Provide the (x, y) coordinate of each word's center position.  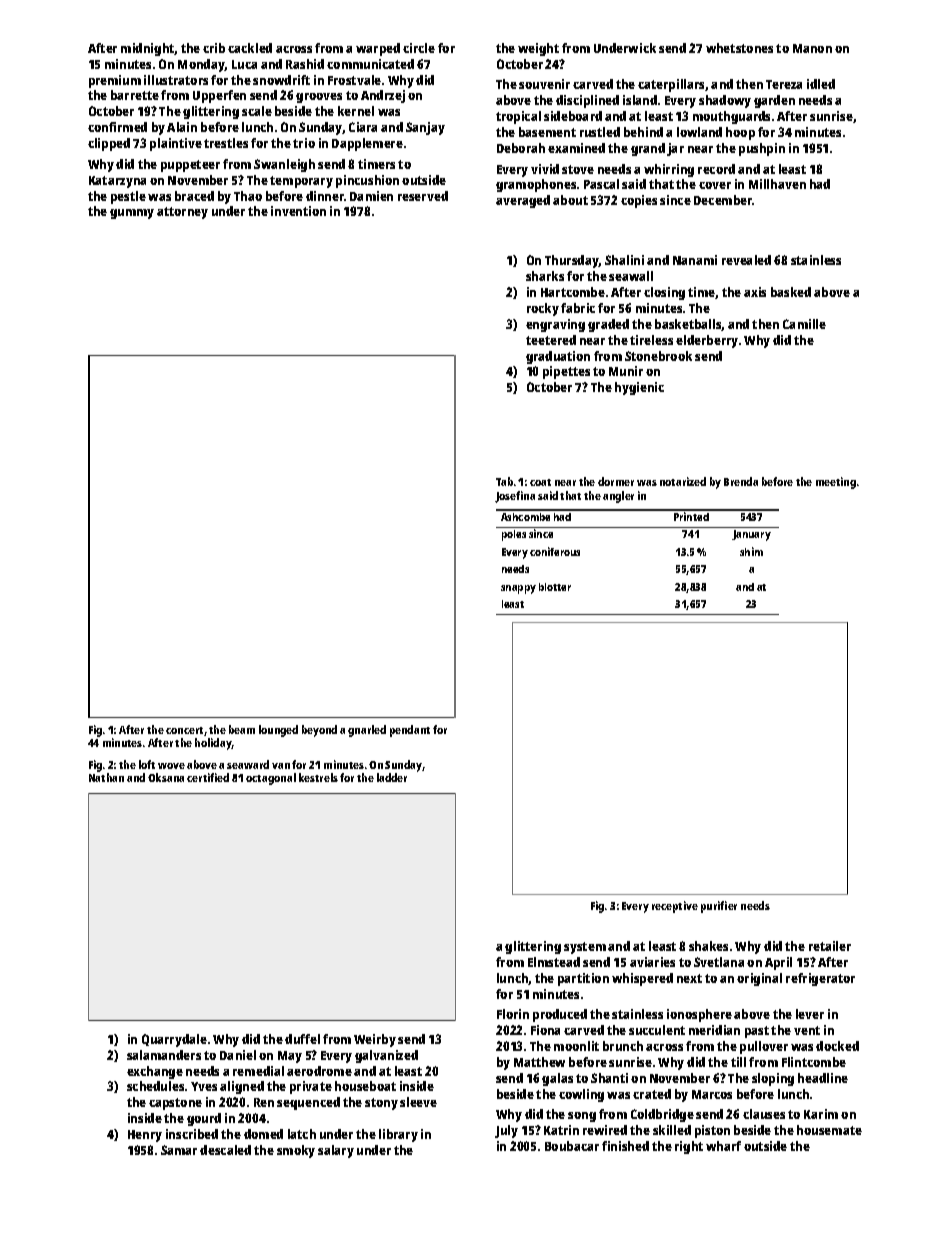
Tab (504, 481)
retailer (830, 946)
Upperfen (219, 96)
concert (184, 730)
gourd (204, 1119)
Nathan (106, 777)
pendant (410, 731)
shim (751, 551)
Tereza (784, 84)
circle (419, 48)
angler (618, 497)
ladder (392, 777)
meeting (836, 483)
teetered (551, 340)
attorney (182, 213)
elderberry (707, 341)
